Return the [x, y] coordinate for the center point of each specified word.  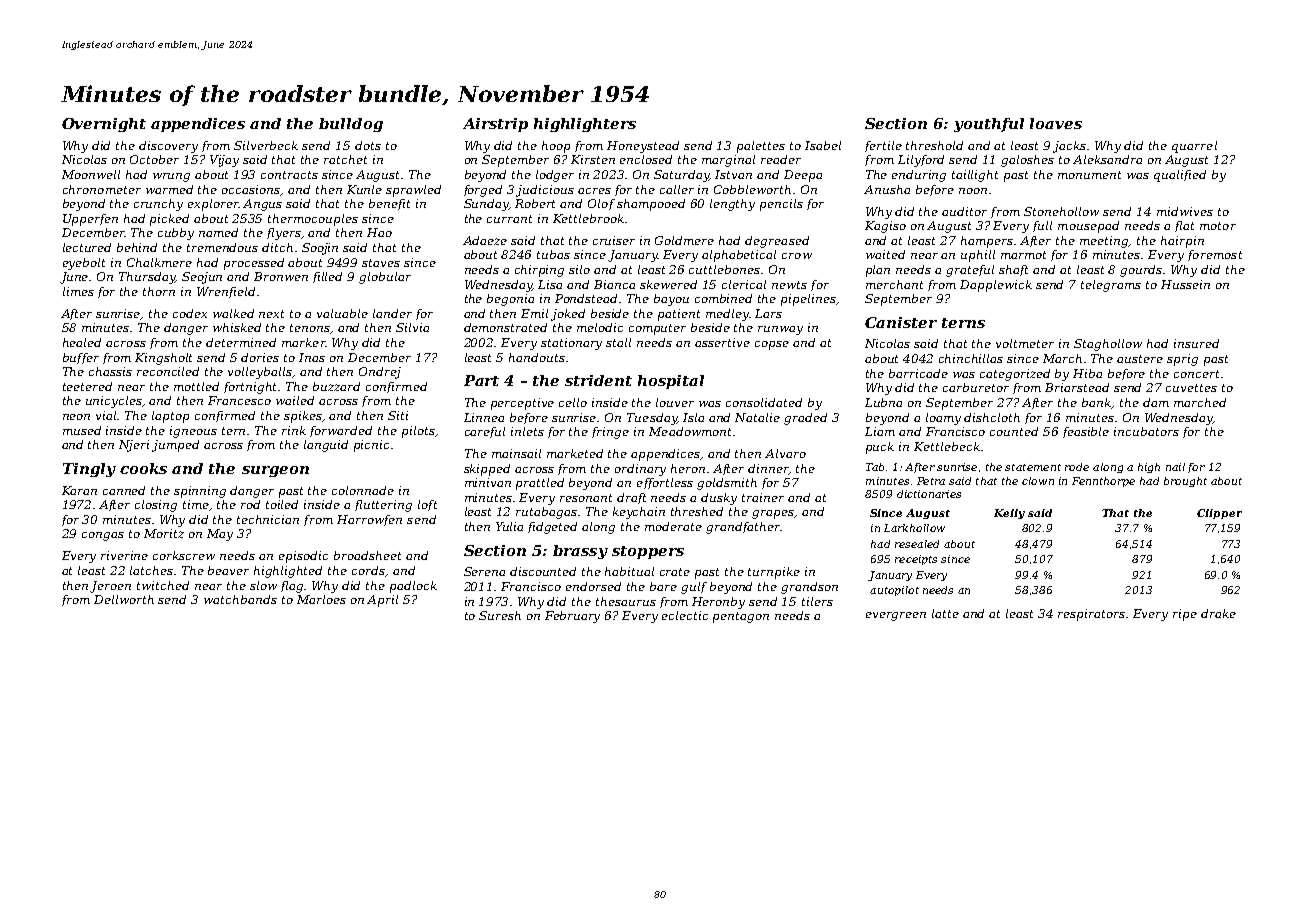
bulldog [351, 125]
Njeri [134, 446]
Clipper [1219, 514]
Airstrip [495, 125]
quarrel [1194, 147]
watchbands [240, 599]
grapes [773, 514]
